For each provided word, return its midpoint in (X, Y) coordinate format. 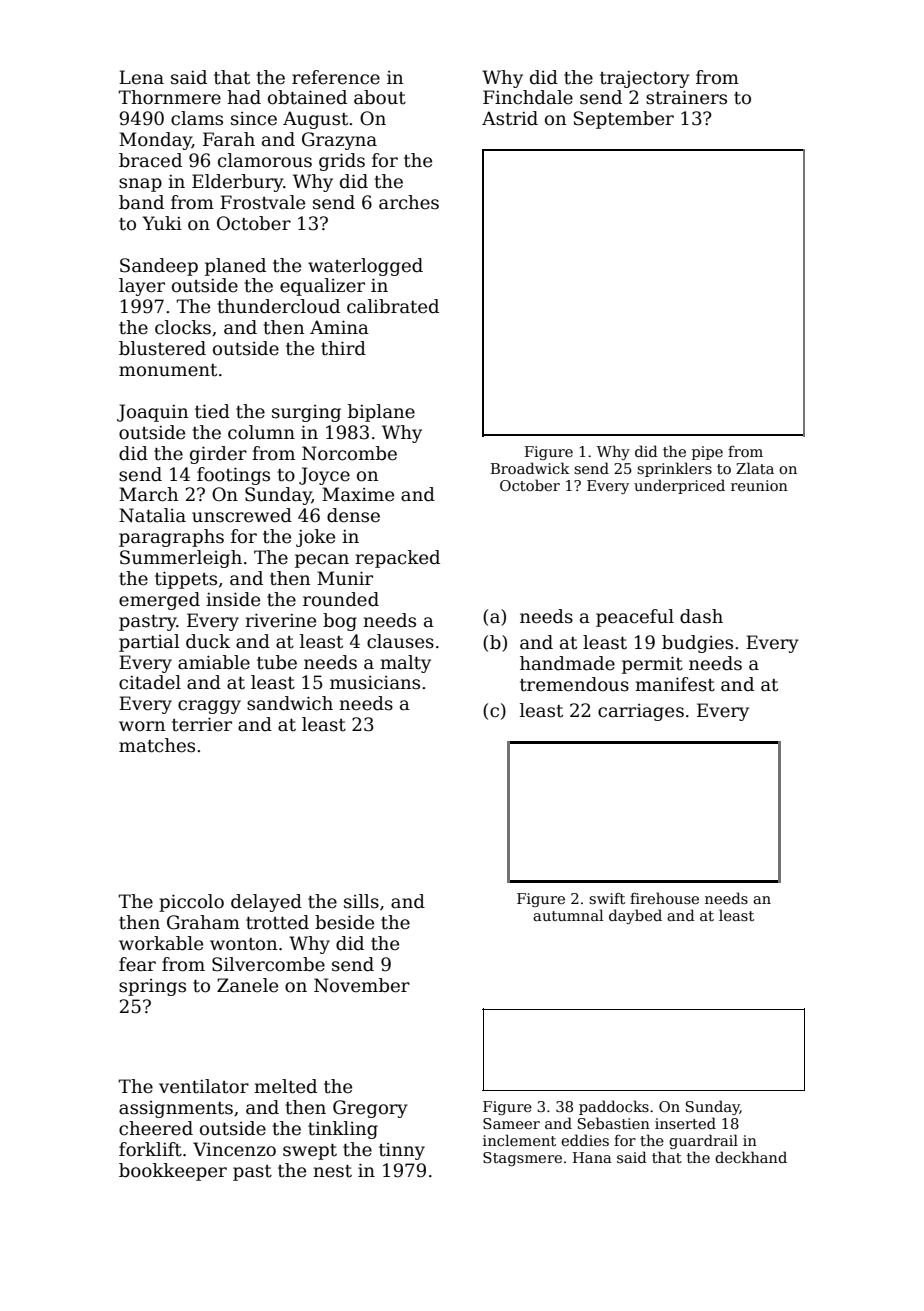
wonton (244, 944)
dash (701, 616)
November (362, 985)
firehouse (664, 898)
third (343, 348)
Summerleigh (181, 559)
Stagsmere (522, 1159)
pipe (707, 453)
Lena (141, 77)
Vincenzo (234, 1149)
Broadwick (530, 468)
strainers (686, 97)
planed (235, 267)
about (380, 97)
